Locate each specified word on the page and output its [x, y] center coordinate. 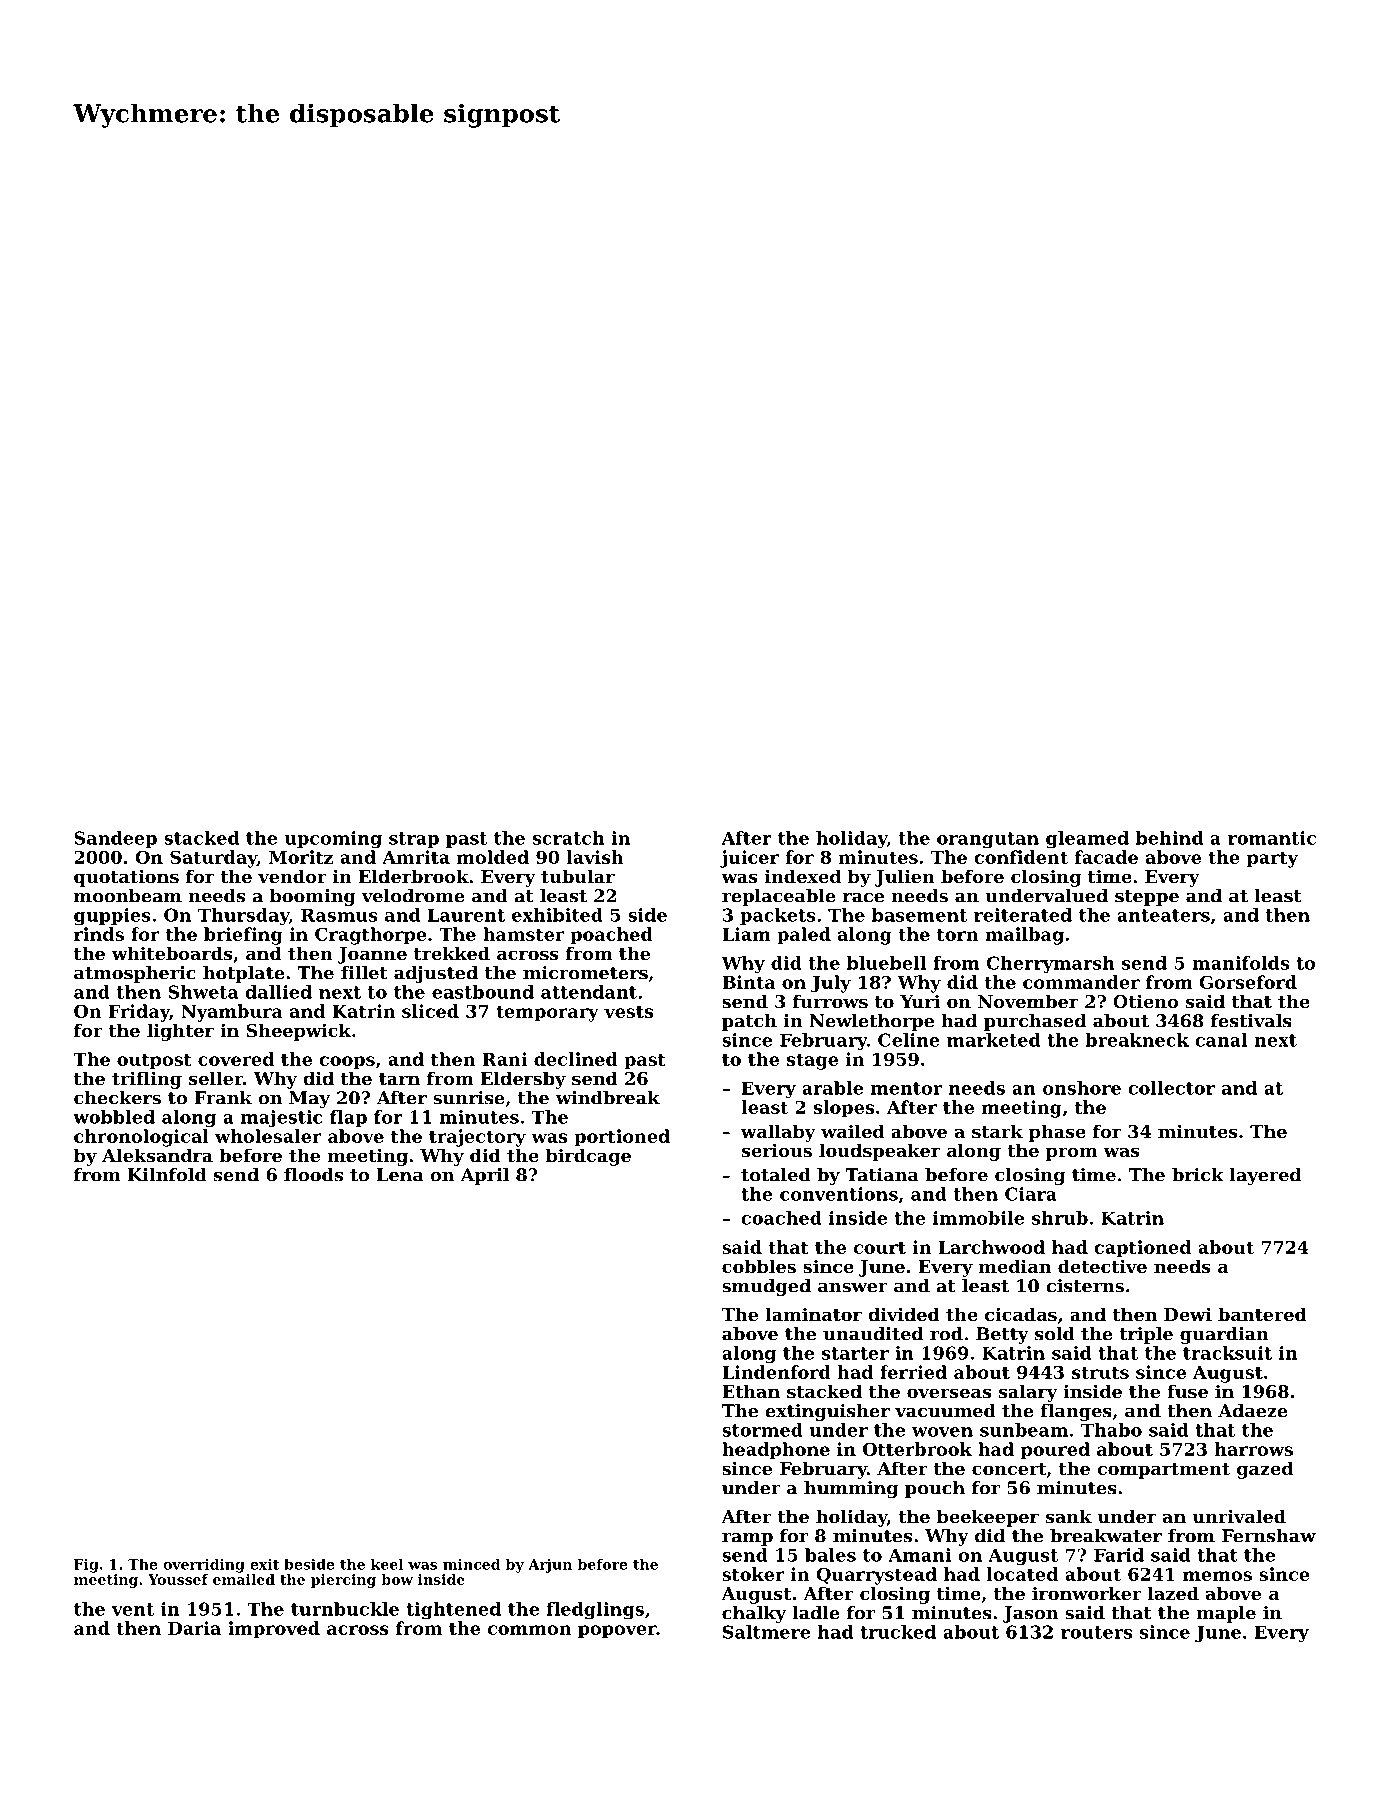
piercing [343, 1581]
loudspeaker [879, 1152]
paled [804, 936]
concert [1009, 1469]
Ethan [751, 1391]
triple [1146, 1335]
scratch [568, 838]
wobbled [114, 1117]
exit [264, 1564]
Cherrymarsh [1051, 965]
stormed [762, 1430]
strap [414, 840]
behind [1169, 838]
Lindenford [776, 1372]
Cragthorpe [371, 936]
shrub [1060, 1218]
